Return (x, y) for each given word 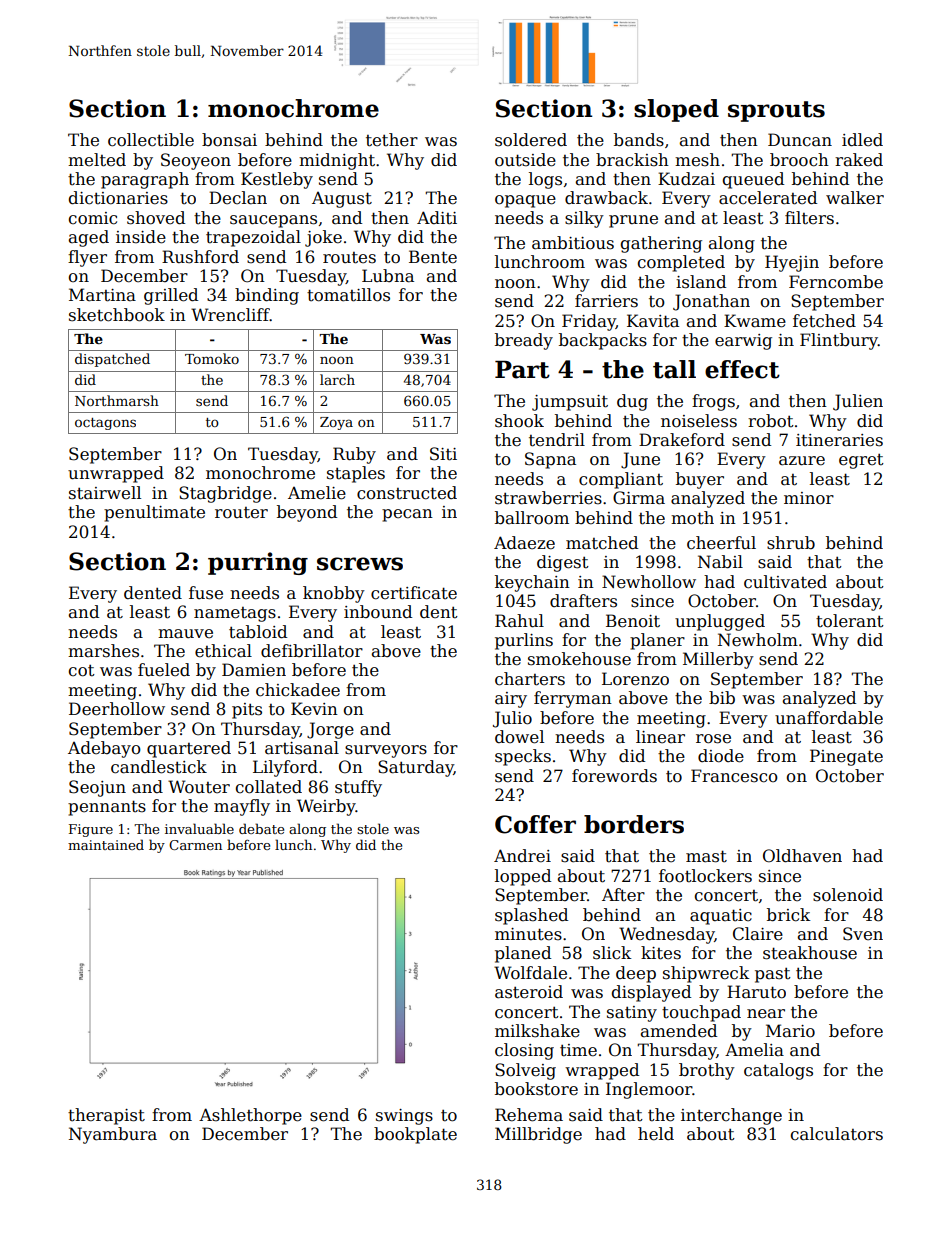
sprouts (776, 111)
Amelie (317, 493)
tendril (557, 440)
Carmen (195, 845)
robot (771, 421)
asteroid (529, 992)
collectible (151, 140)
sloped (676, 110)
